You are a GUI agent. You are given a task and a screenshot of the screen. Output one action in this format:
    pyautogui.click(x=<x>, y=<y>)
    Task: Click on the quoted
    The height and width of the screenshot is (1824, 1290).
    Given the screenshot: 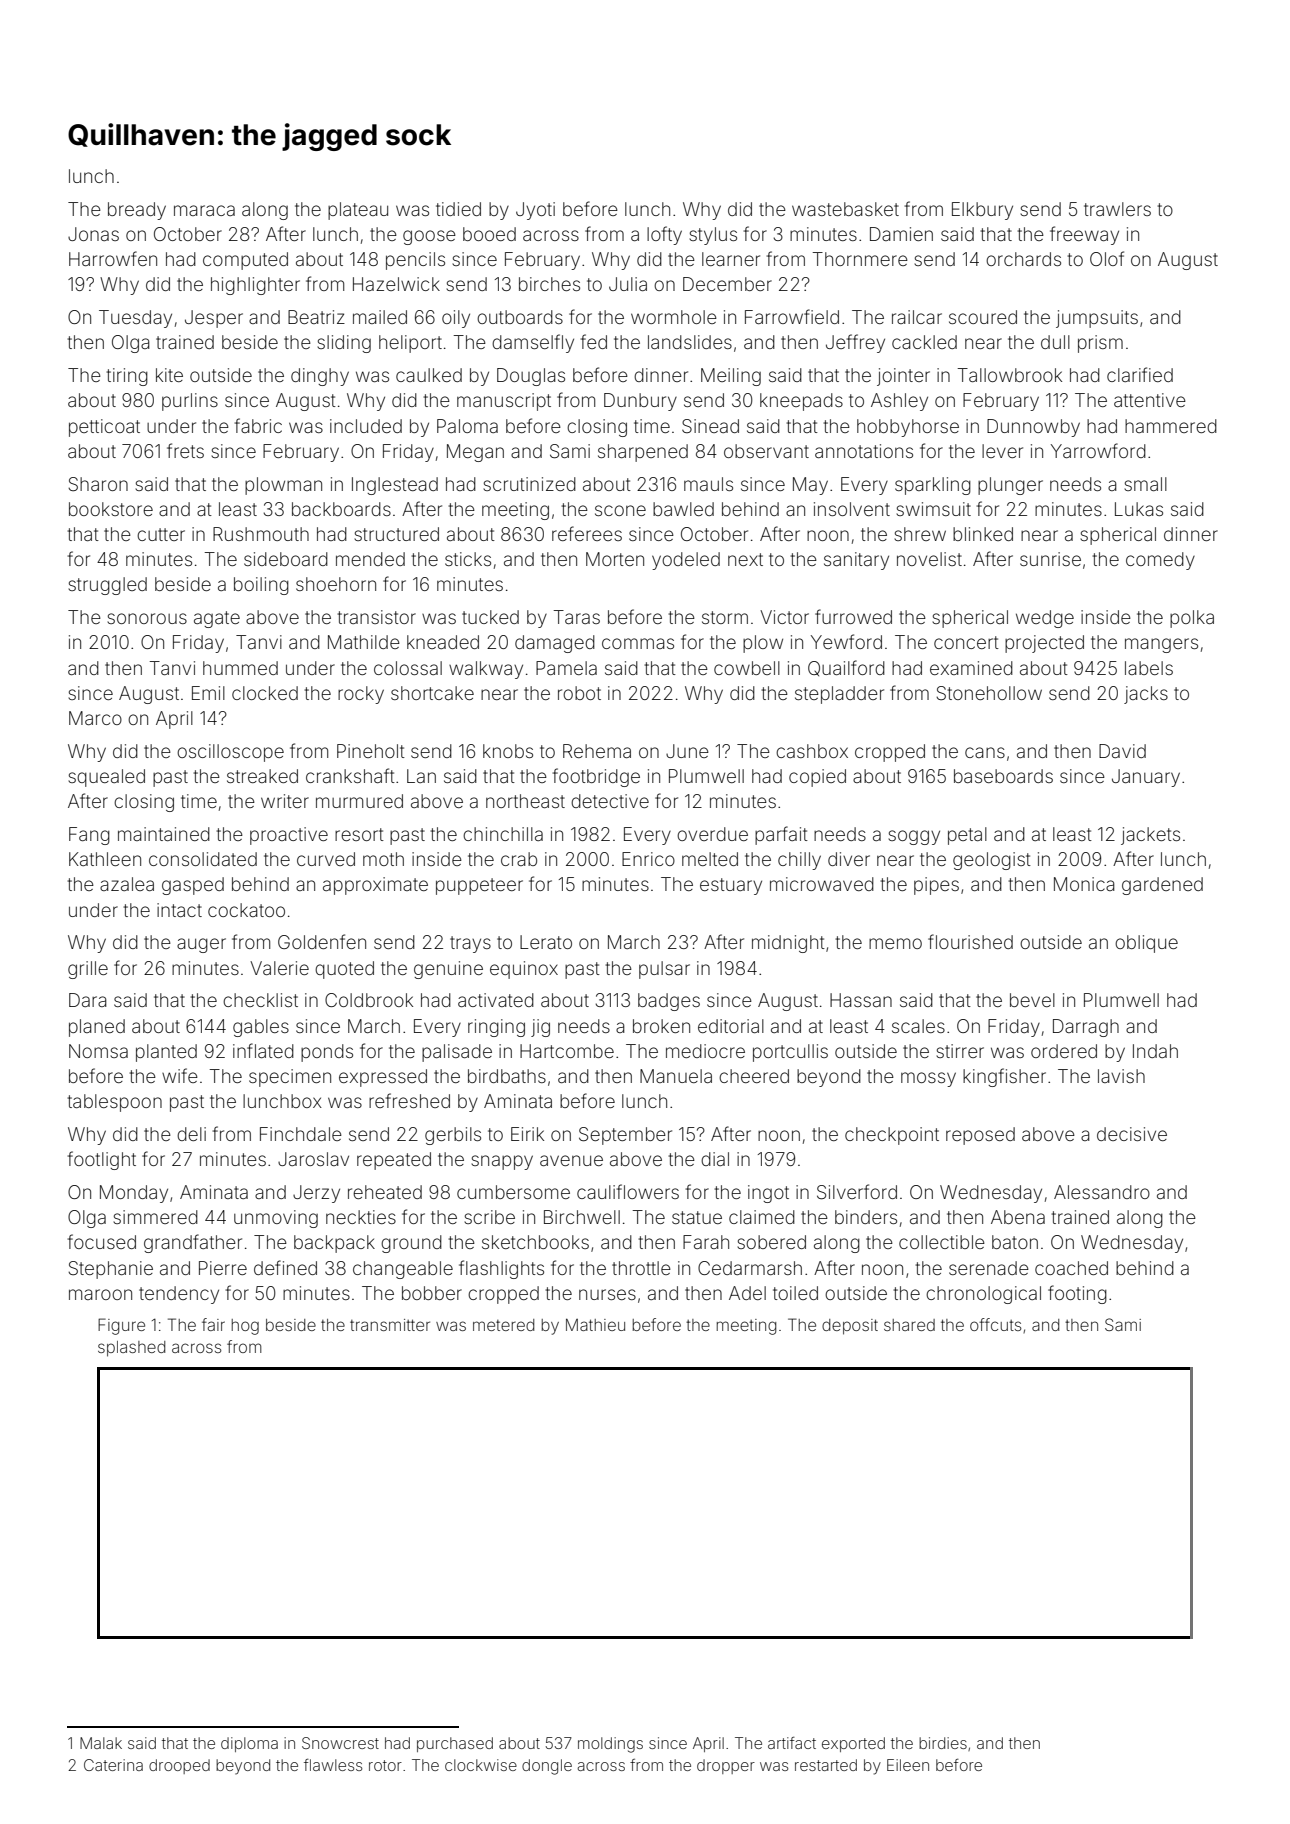 What is the action you would take?
    pyautogui.click(x=344, y=970)
